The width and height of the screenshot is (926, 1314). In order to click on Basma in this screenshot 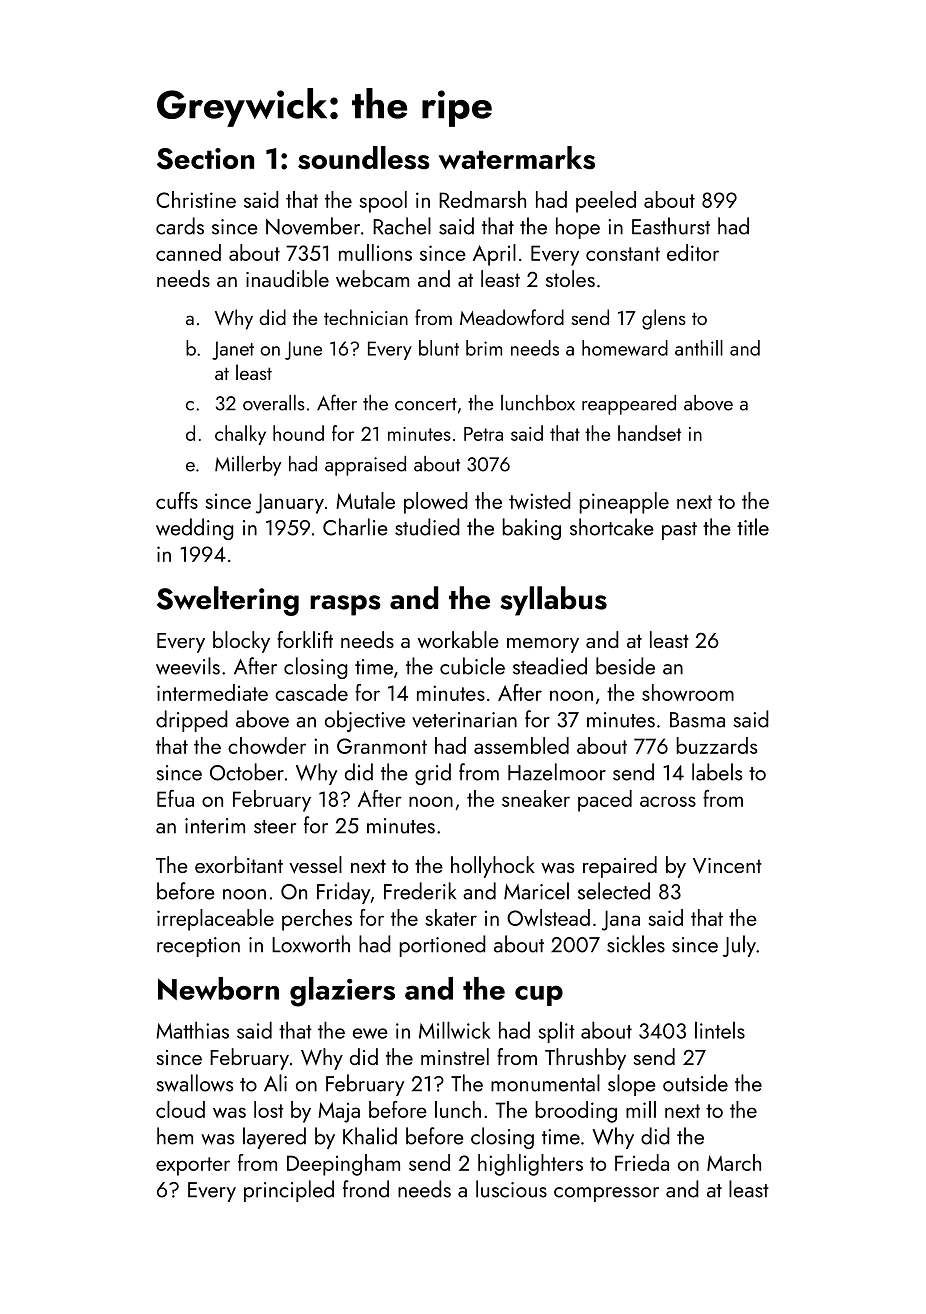, I will do `click(697, 720)`.
